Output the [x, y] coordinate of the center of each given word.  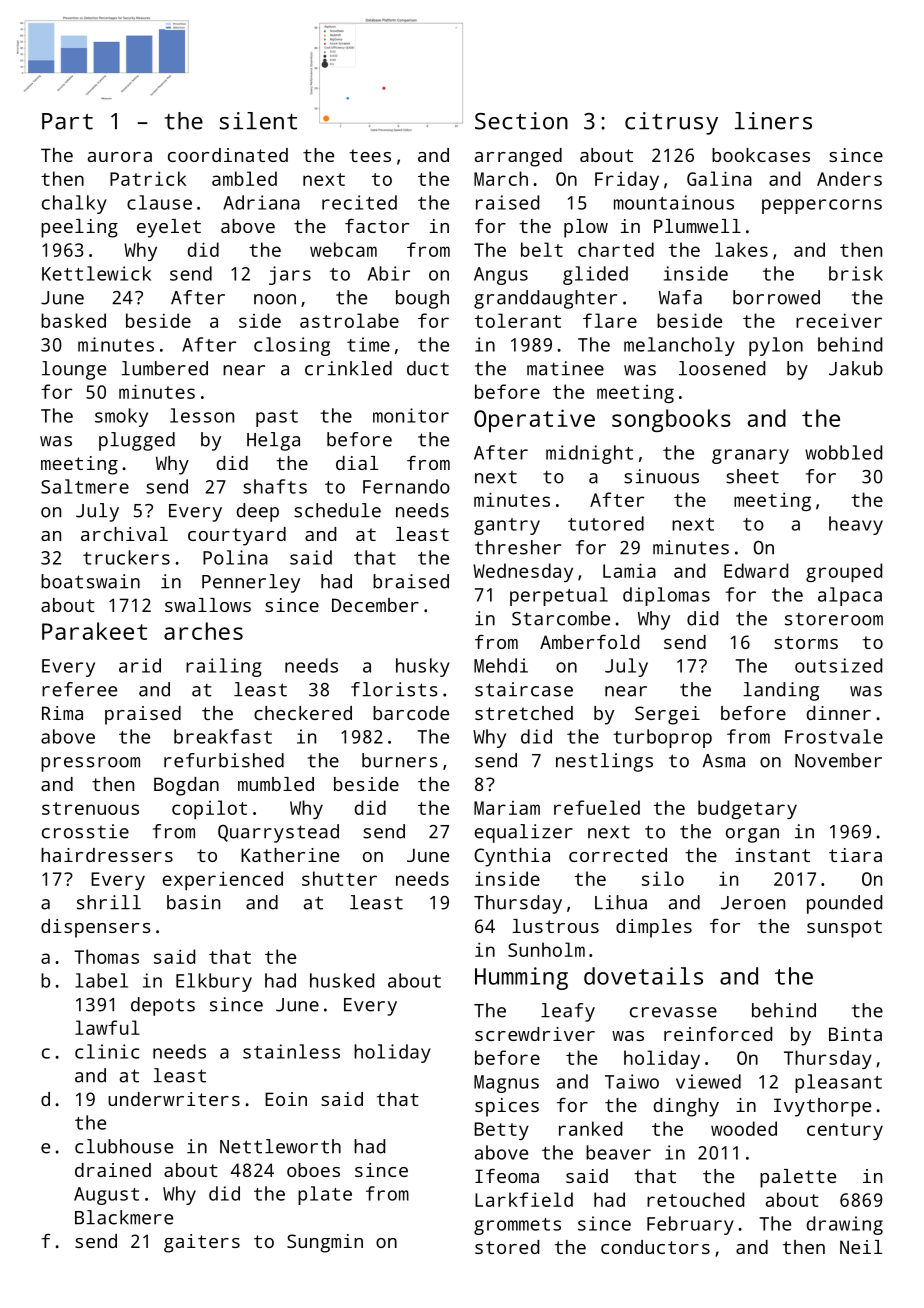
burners [400, 760]
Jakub [856, 368]
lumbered [164, 368]
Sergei [667, 715]
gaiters [202, 1243]
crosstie [85, 831]
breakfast [223, 736]
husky [423, 667]
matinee [565, 368]
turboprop [662, 738]
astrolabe [349, 320]
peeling [79, 228]
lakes [741, 249]
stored [507, 1247]
